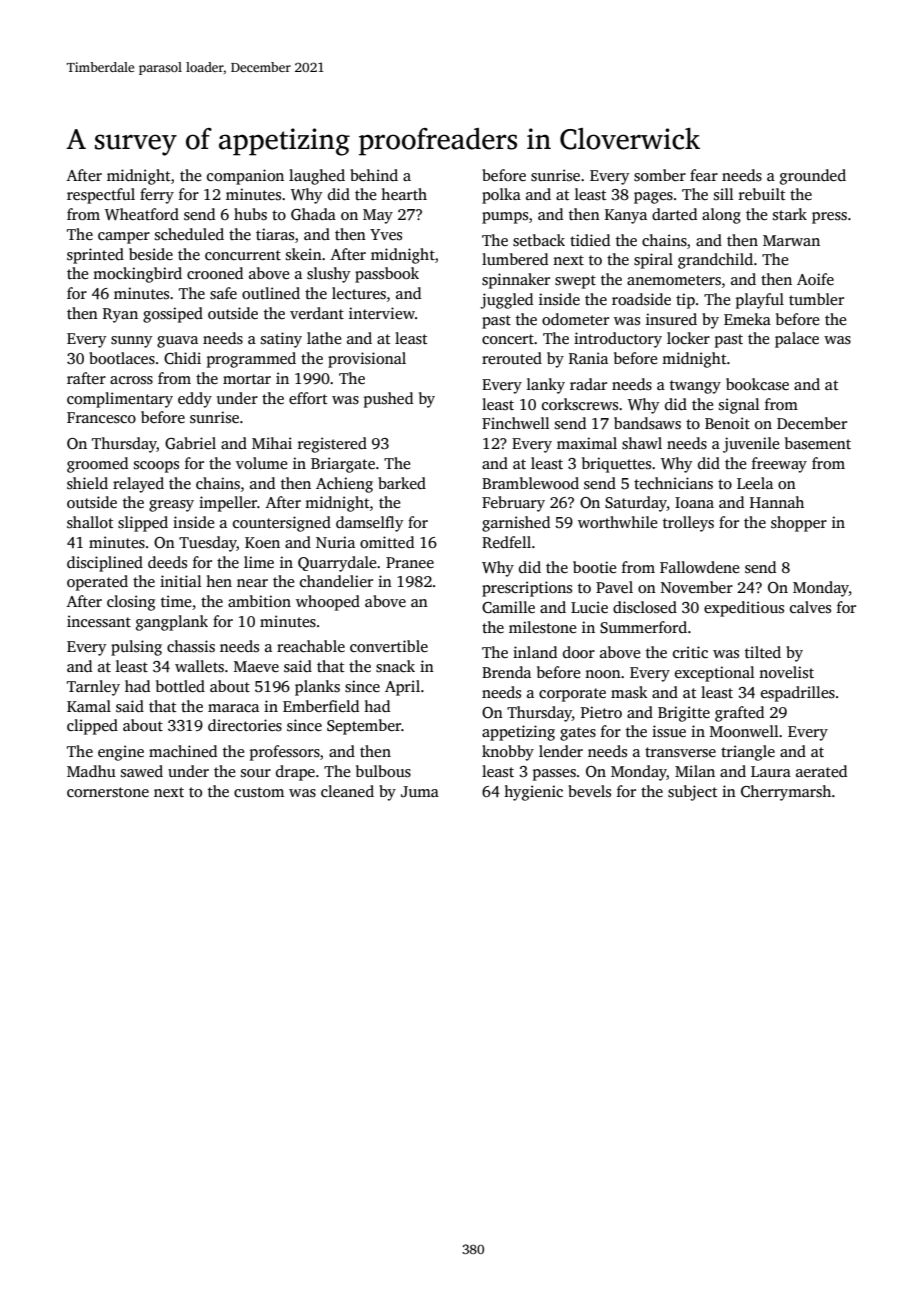 The width and height of the image is (924, 1308). What do you see at coordinates (715, 261) in the image?
I see `grandchild` at bounding box center [715, 261].
